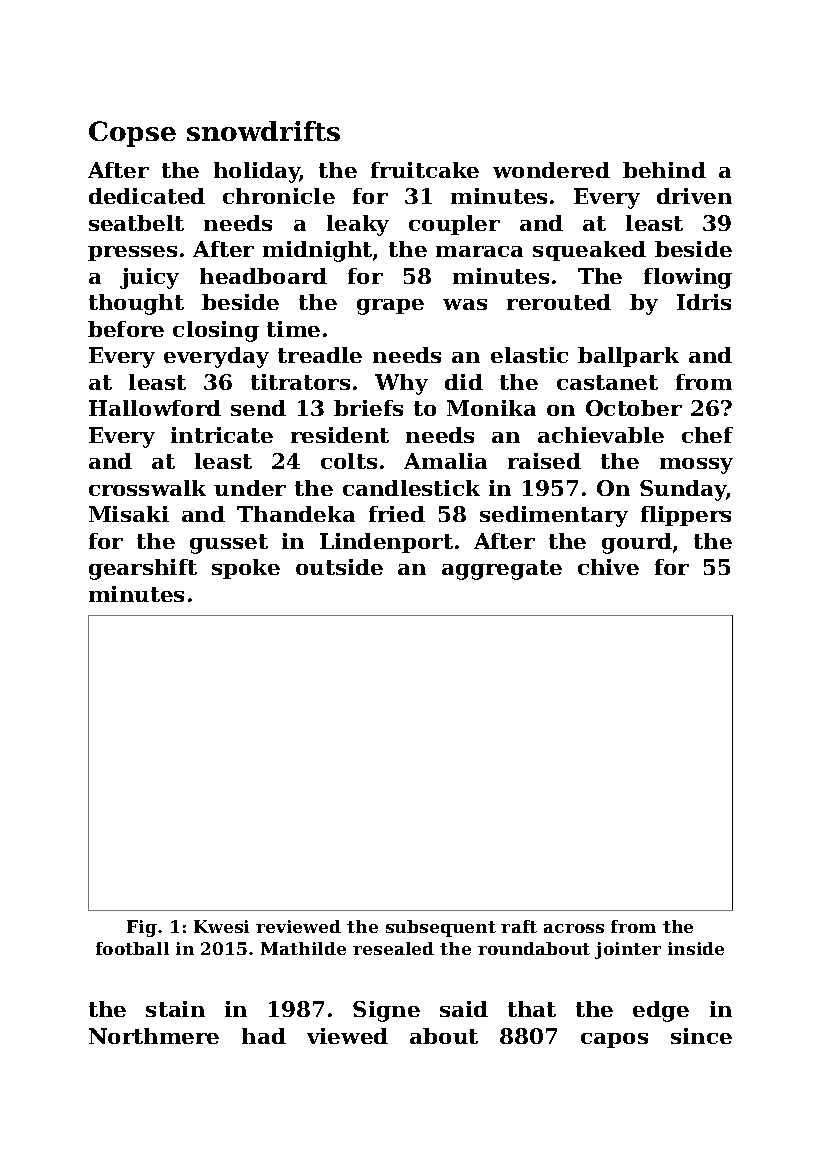 The width and height of the screenshot is (821, 1165). I want to click on capos, so click(614, 1040).
